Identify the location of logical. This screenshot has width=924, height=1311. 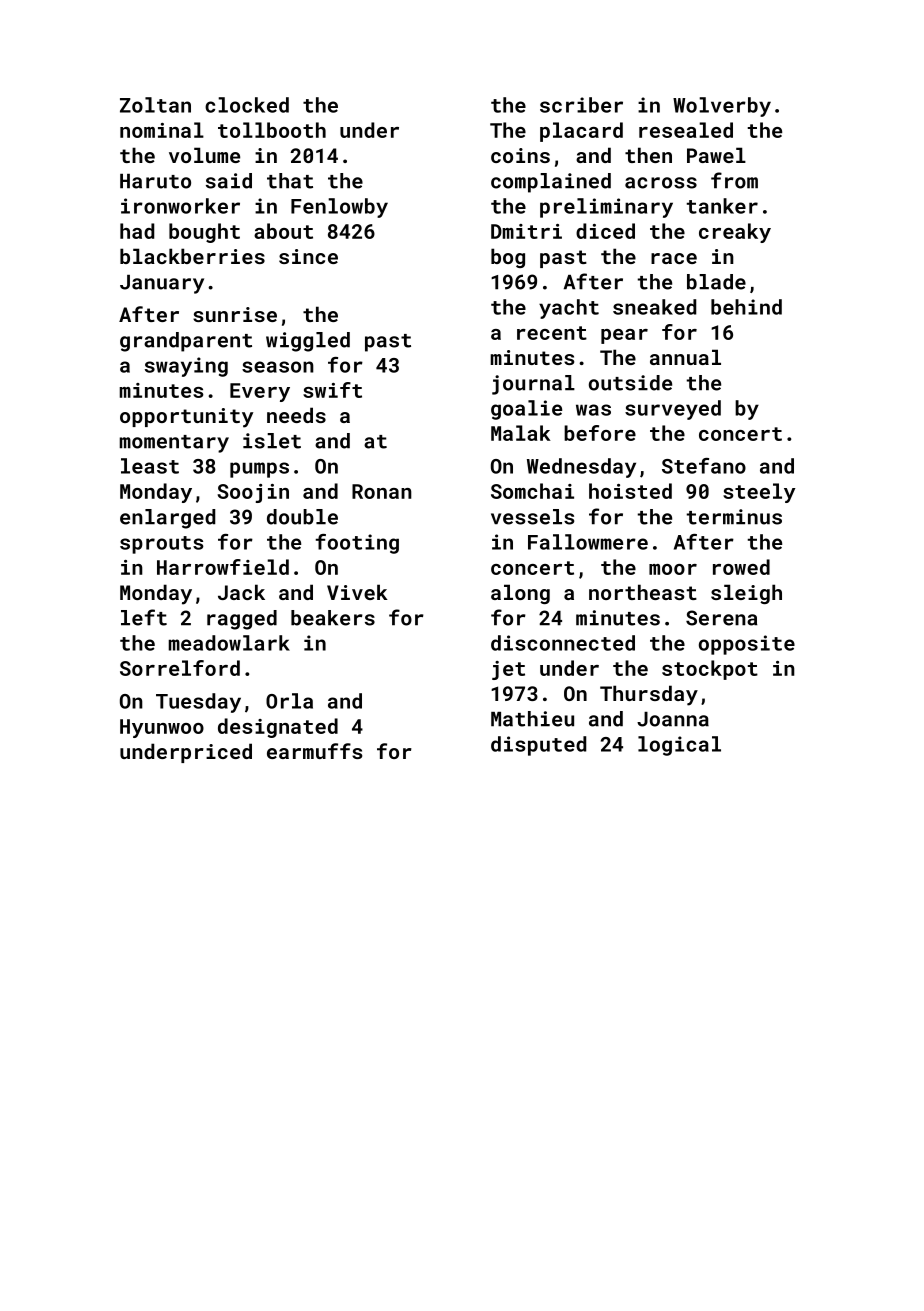
(679, 746).
